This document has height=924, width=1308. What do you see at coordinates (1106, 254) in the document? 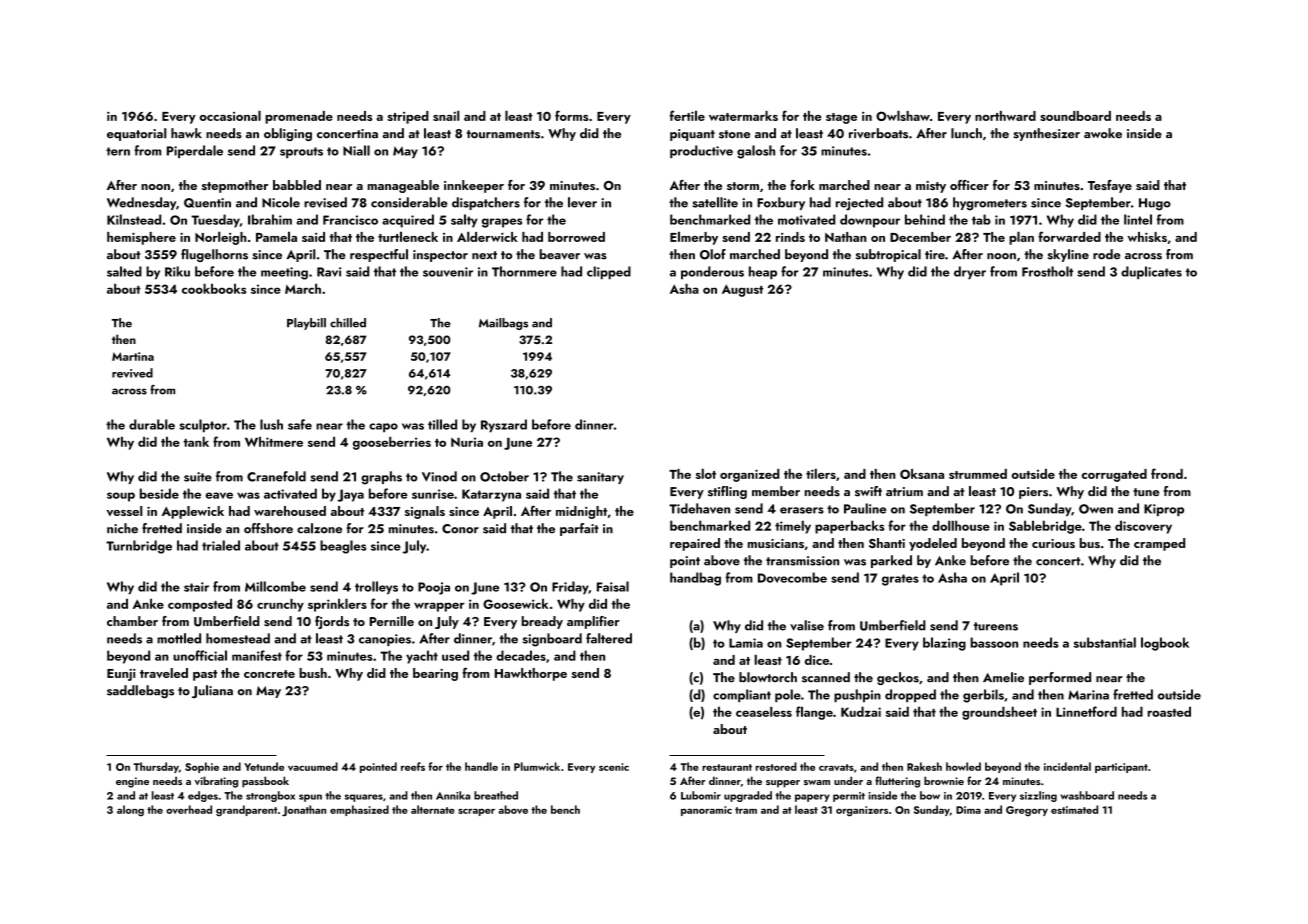
I see `rode` at bounding box center [1106, 254].
